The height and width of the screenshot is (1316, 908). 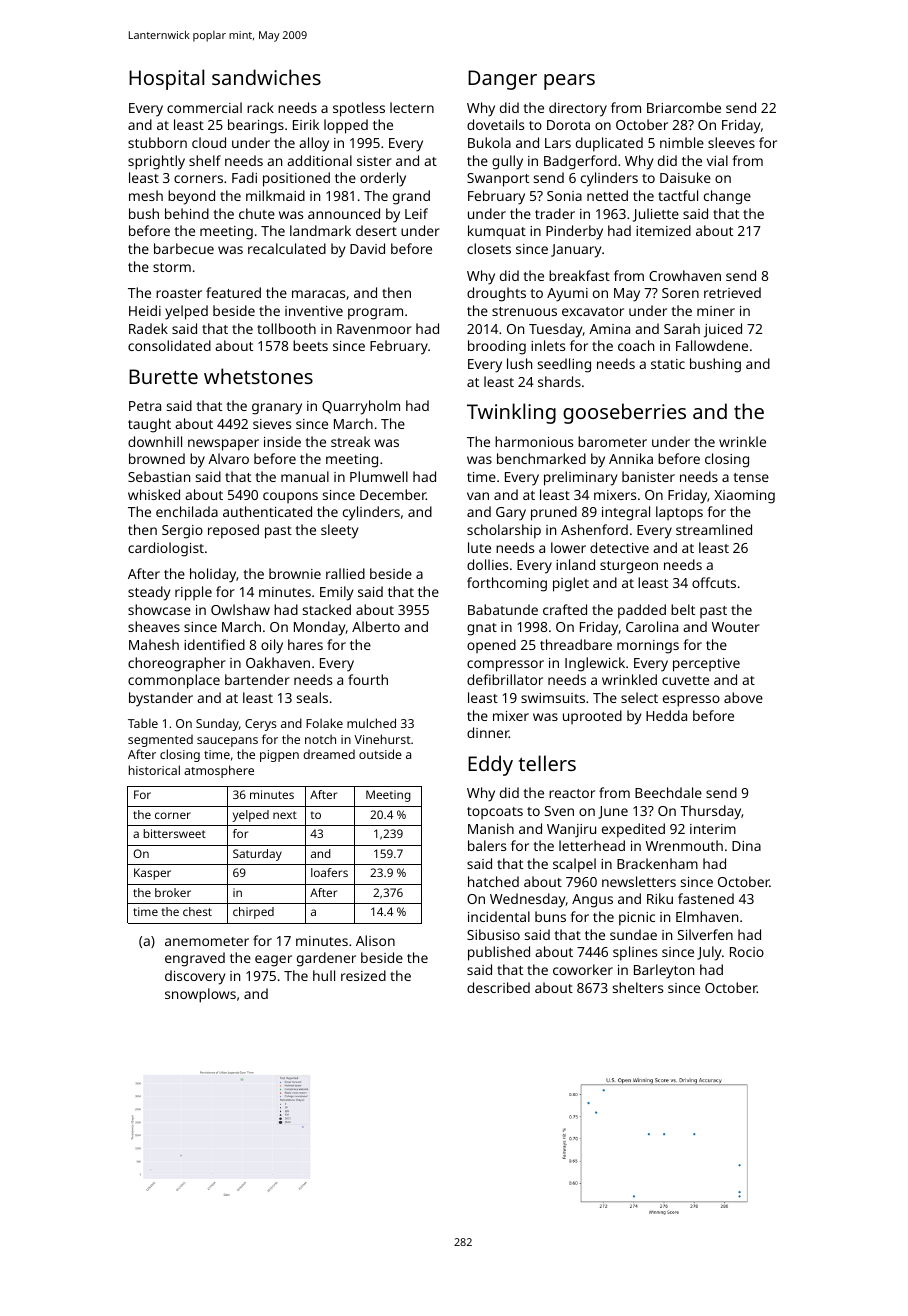 I want to click on stubborn, so click(x=157, y=142).
